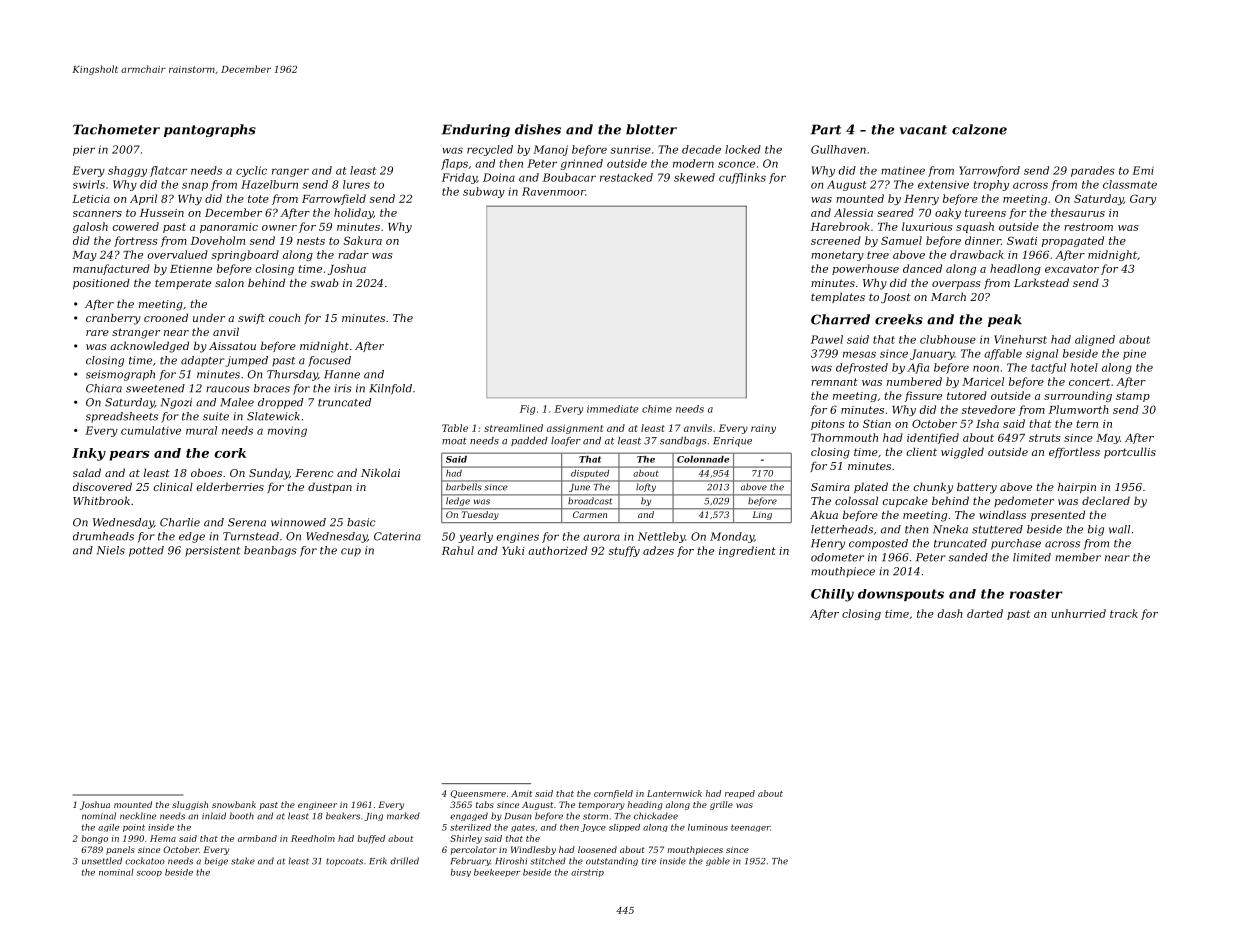 Image resolution: width=1233 pixels, height=952 pixels. What do you see at coordinates (613, 409) in the page?
I see `immediate` at bounding box center [613, 409].
